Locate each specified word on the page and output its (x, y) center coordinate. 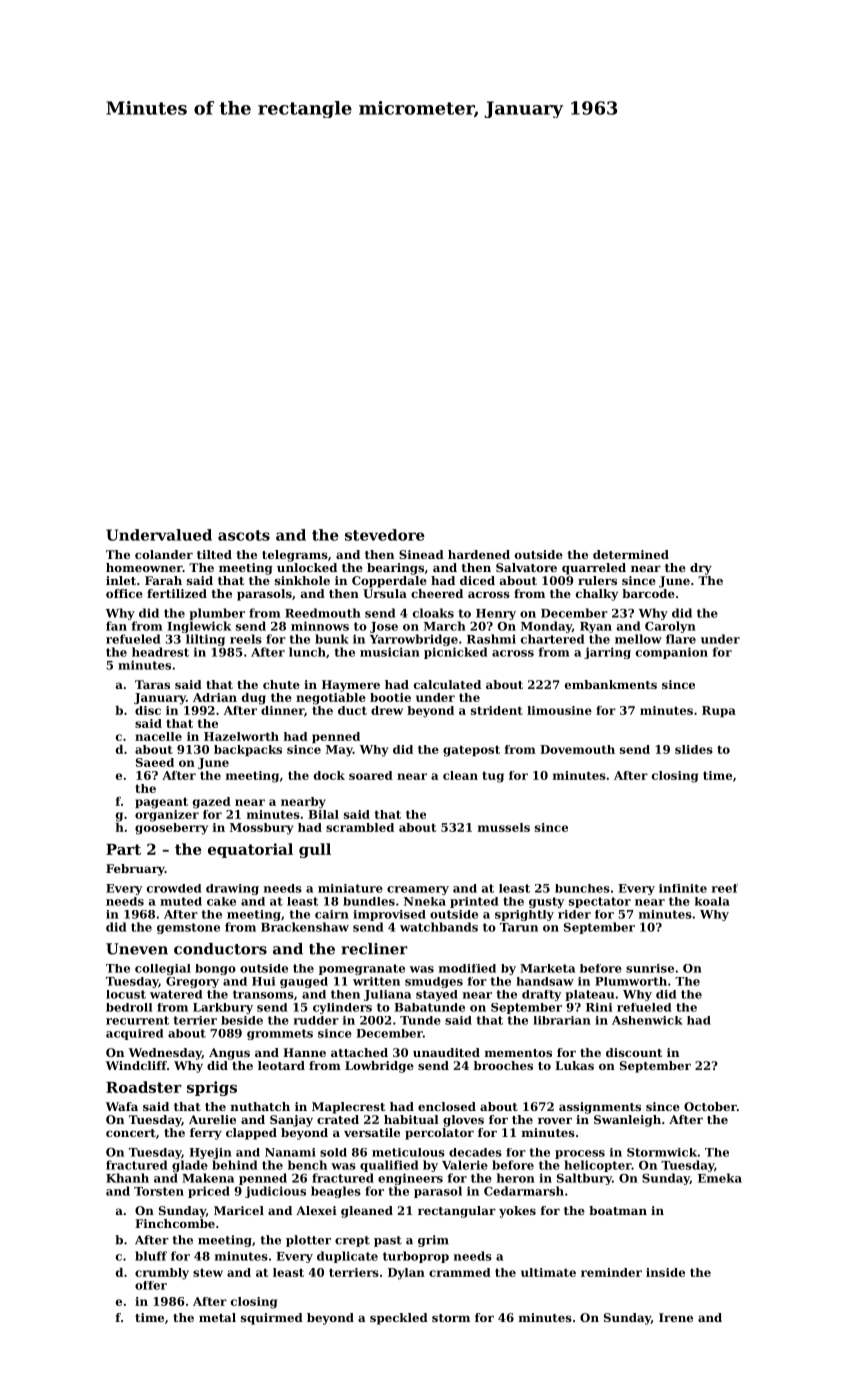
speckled (399, 1319)
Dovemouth (577, 749)
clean (460, 775)
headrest (160, 652)
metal (217, 1317)
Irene (676, 1317)
